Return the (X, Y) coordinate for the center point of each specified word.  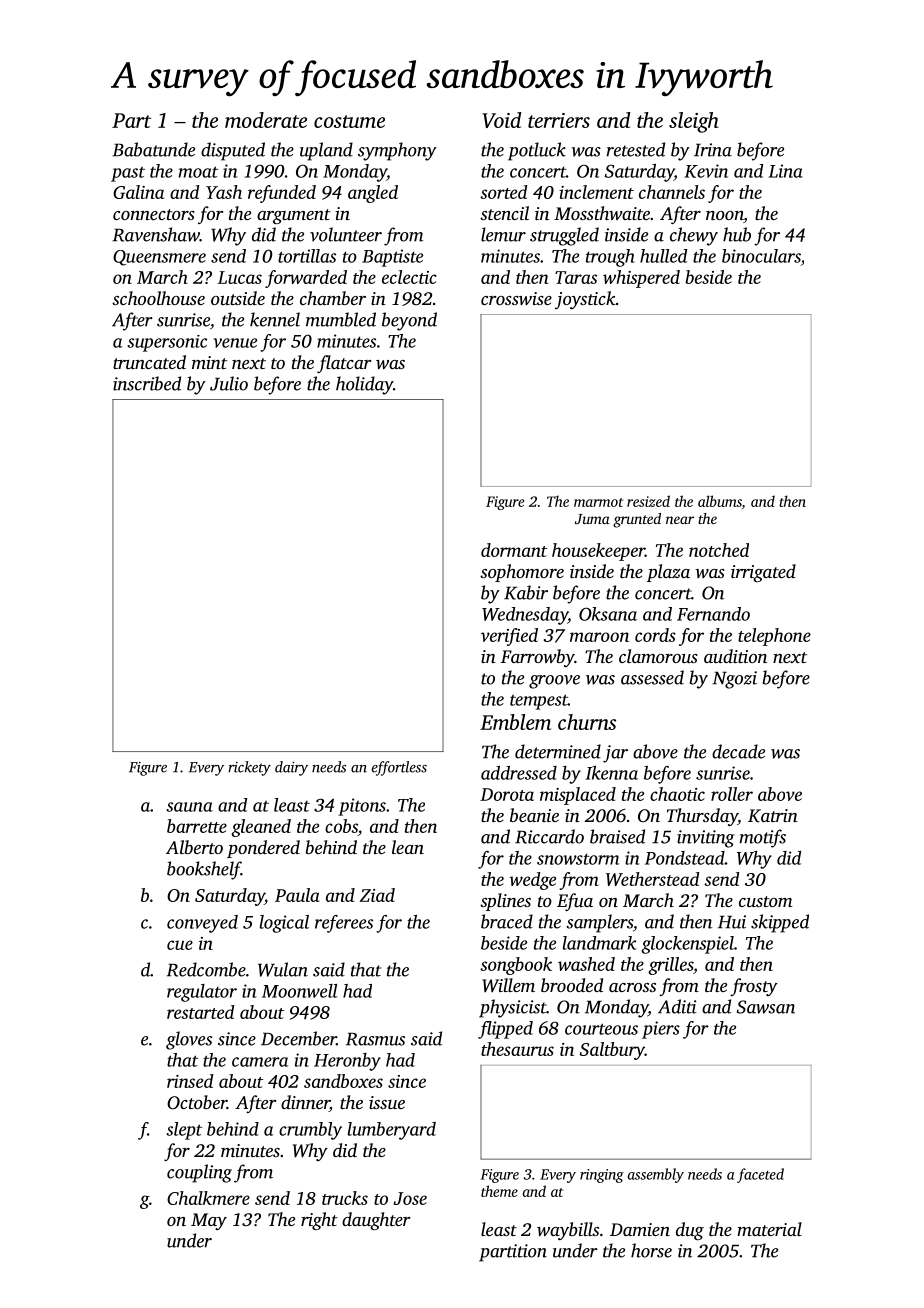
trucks (345, 1198)
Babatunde (153, 149)
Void (501, 120)
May (209, 1221)
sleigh (694, 122)
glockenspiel (687, 945)
